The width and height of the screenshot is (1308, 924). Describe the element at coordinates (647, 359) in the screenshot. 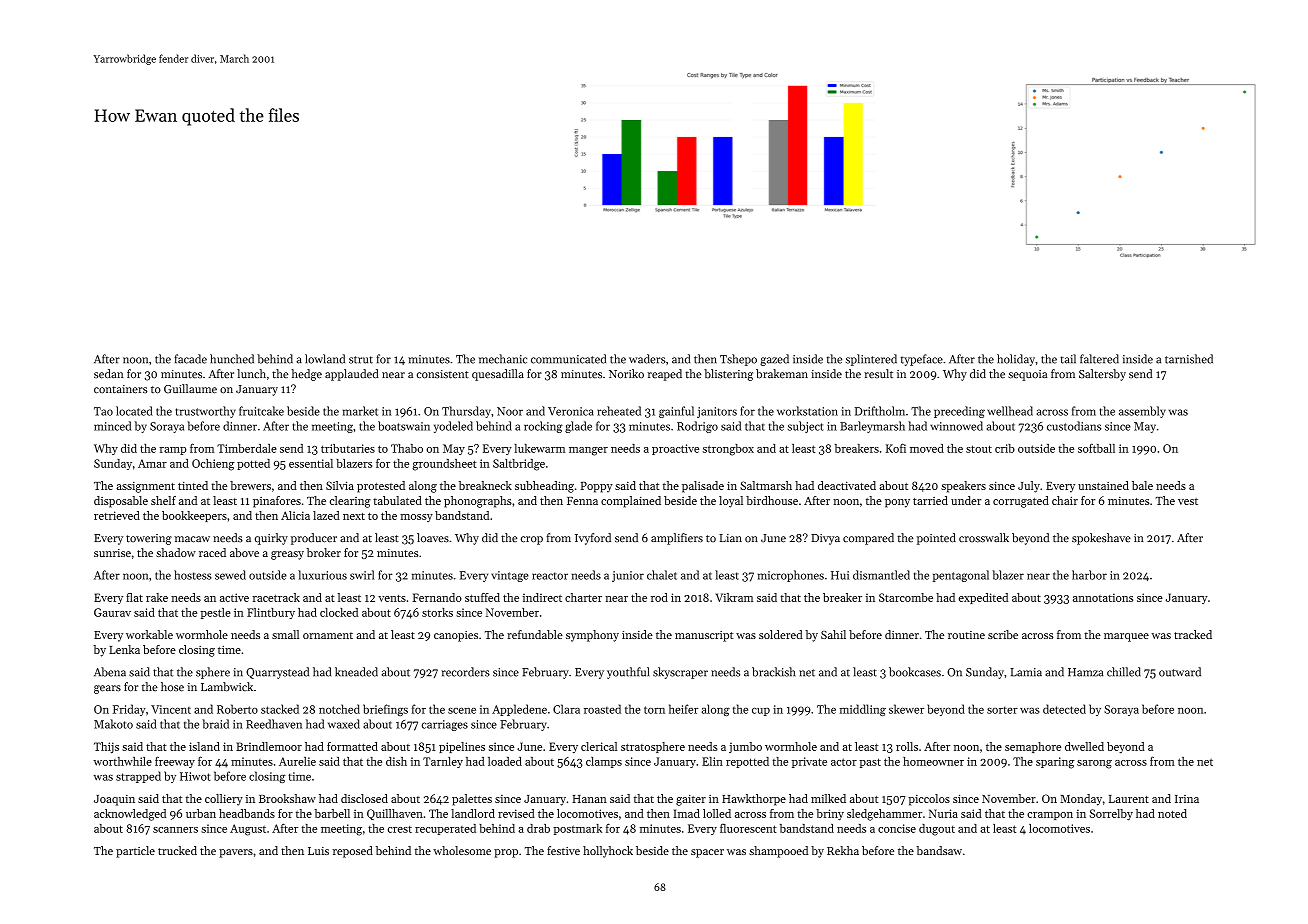

I see `waders` at that location.
